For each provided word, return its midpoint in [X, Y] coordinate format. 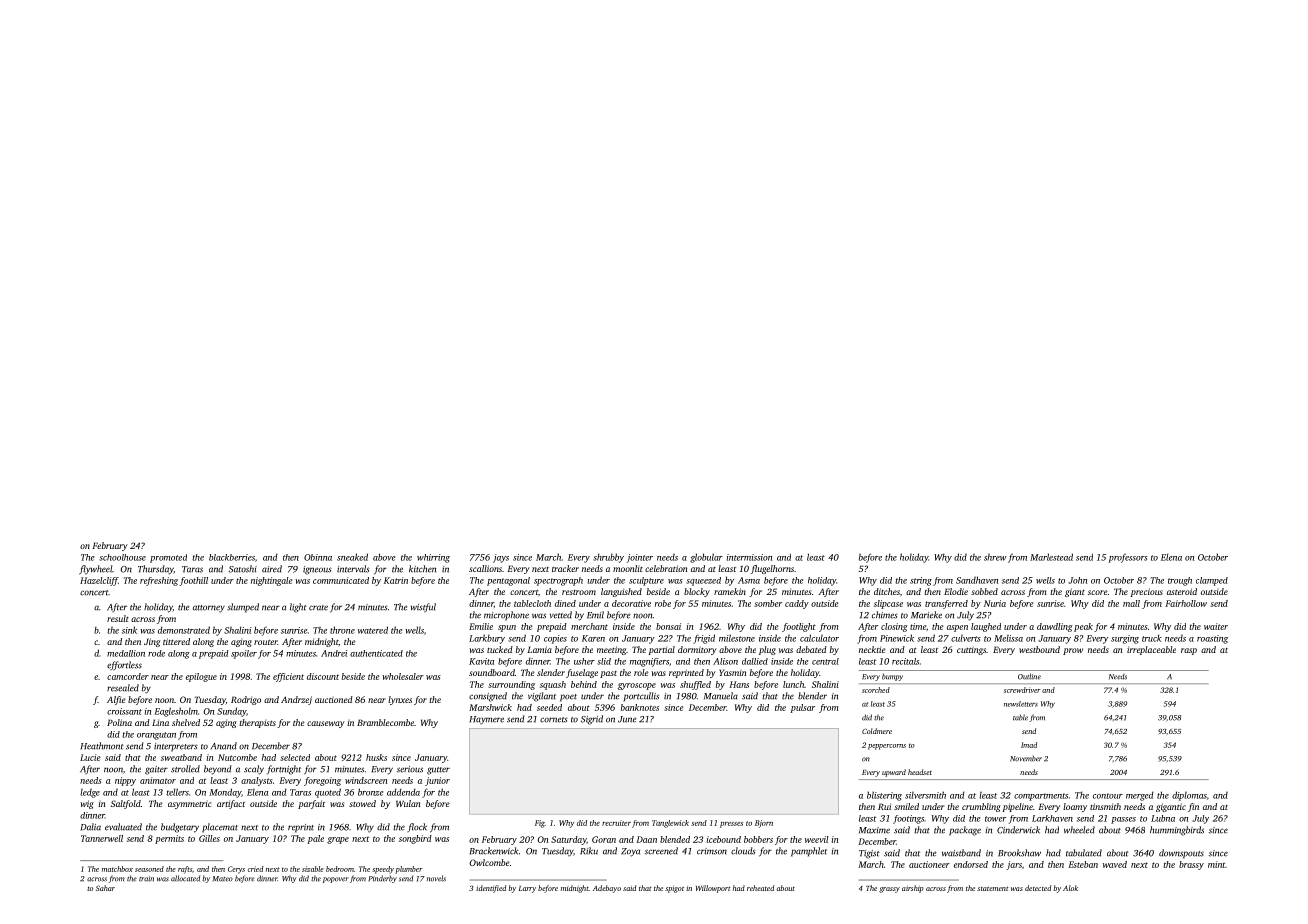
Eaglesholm [176, 712]
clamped [1212, 581]
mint [1216, 864]
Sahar [105, 888]
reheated [760, 888]
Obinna [318, 557]
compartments [1041, 797]
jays [501, 558]
